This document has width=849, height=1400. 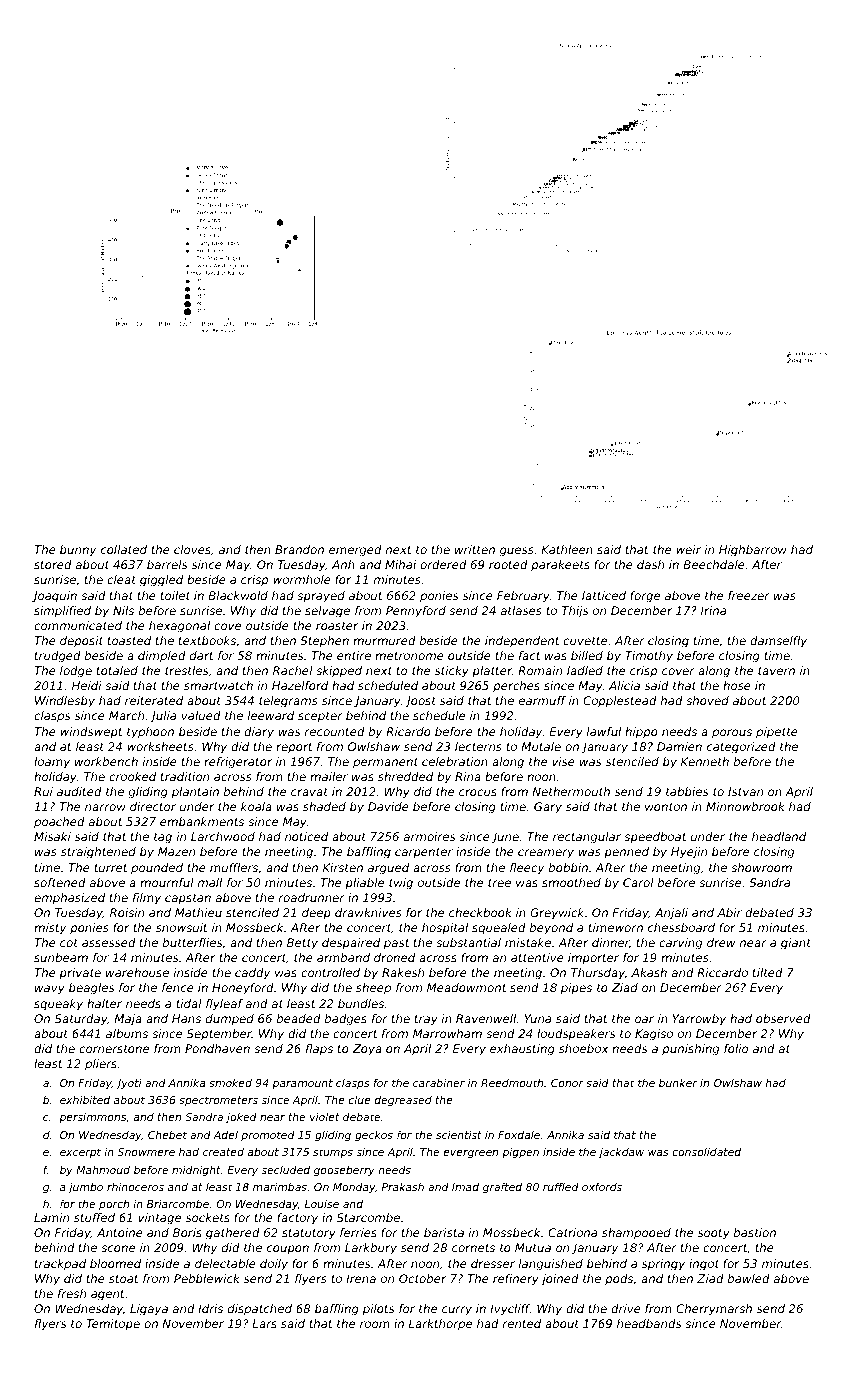 What do you see at coordinates (645, 597) in the document?
I see `forge` at bounding box center [645, 597].
